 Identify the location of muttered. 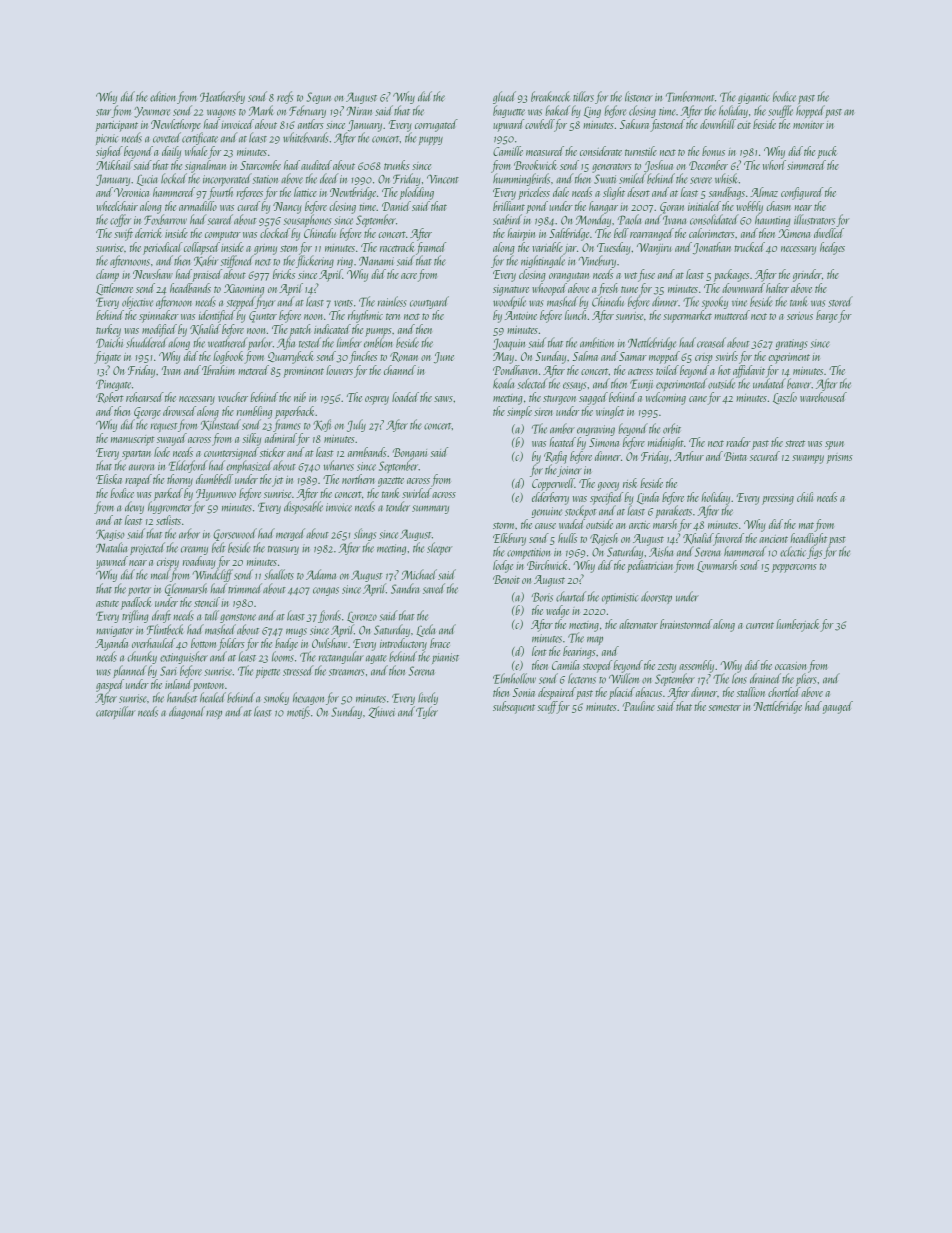
(732, 315).
